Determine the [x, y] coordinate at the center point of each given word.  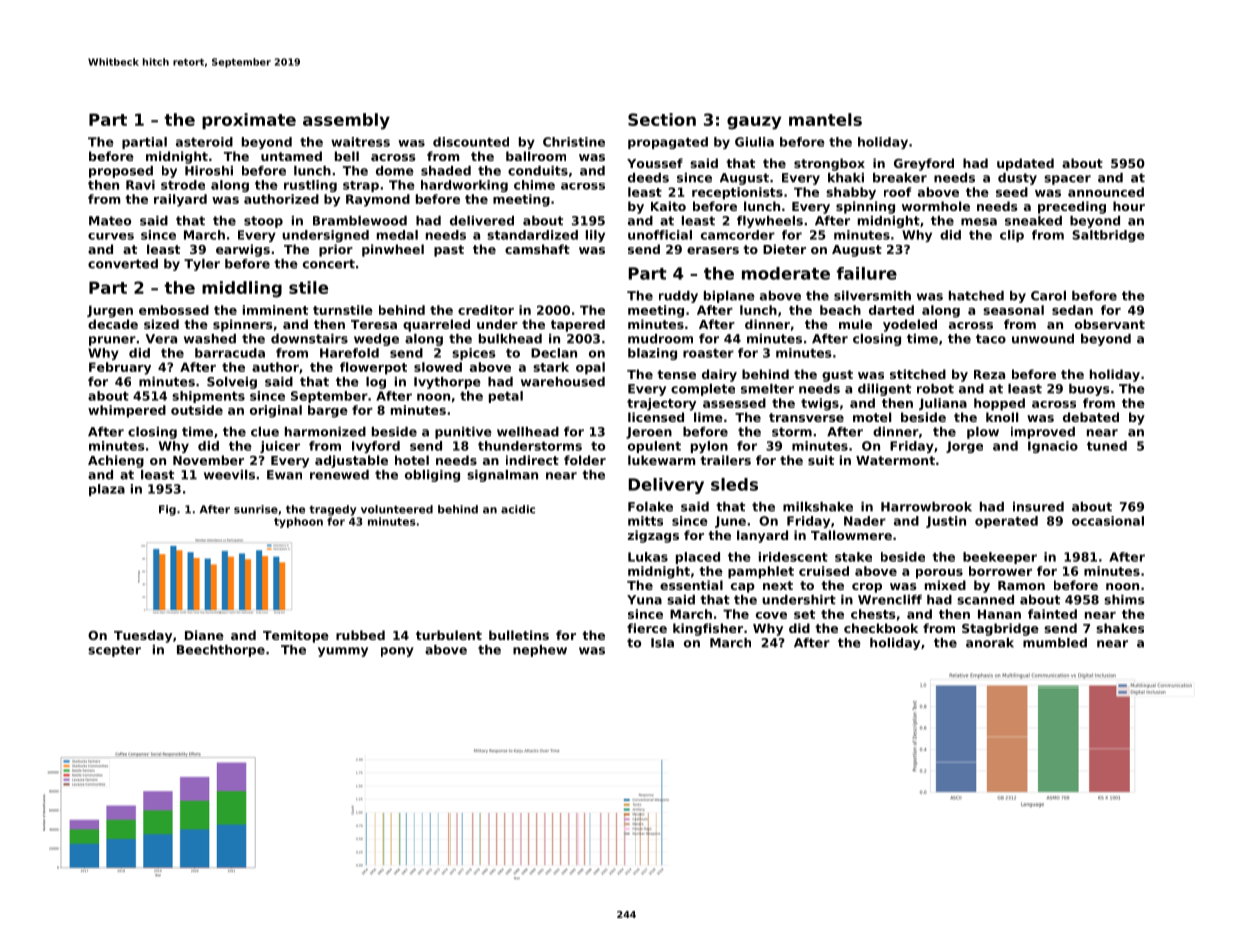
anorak [990, 643]
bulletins [519, 635]
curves [111, 236]
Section [662, 119]
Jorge [964, 447]
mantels [825, 119]
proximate [249, 121]
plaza [107, 490]
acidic [518, 509]
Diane [204, 635]
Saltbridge [1108, 236]
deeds [648, 178]
